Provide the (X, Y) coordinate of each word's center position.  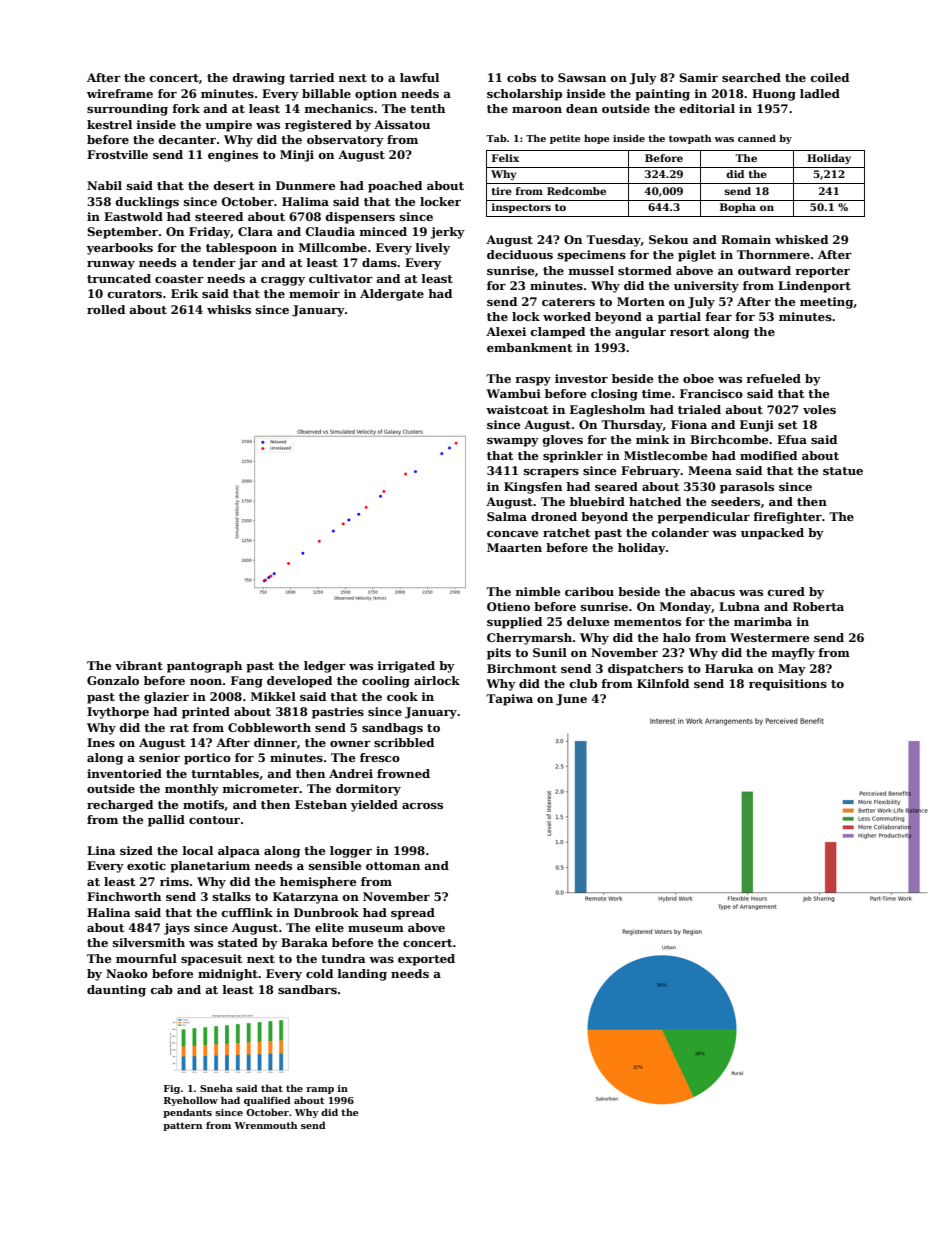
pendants (187, 1113)
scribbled (404, 742)
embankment (529, 347)
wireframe (120, 93)
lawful (419, 77)
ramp (320, 1090)
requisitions (788, 685)
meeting (826, 303)
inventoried (124, 773)
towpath (690, 139)
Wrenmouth (265, 1125)
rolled (106, 309)
